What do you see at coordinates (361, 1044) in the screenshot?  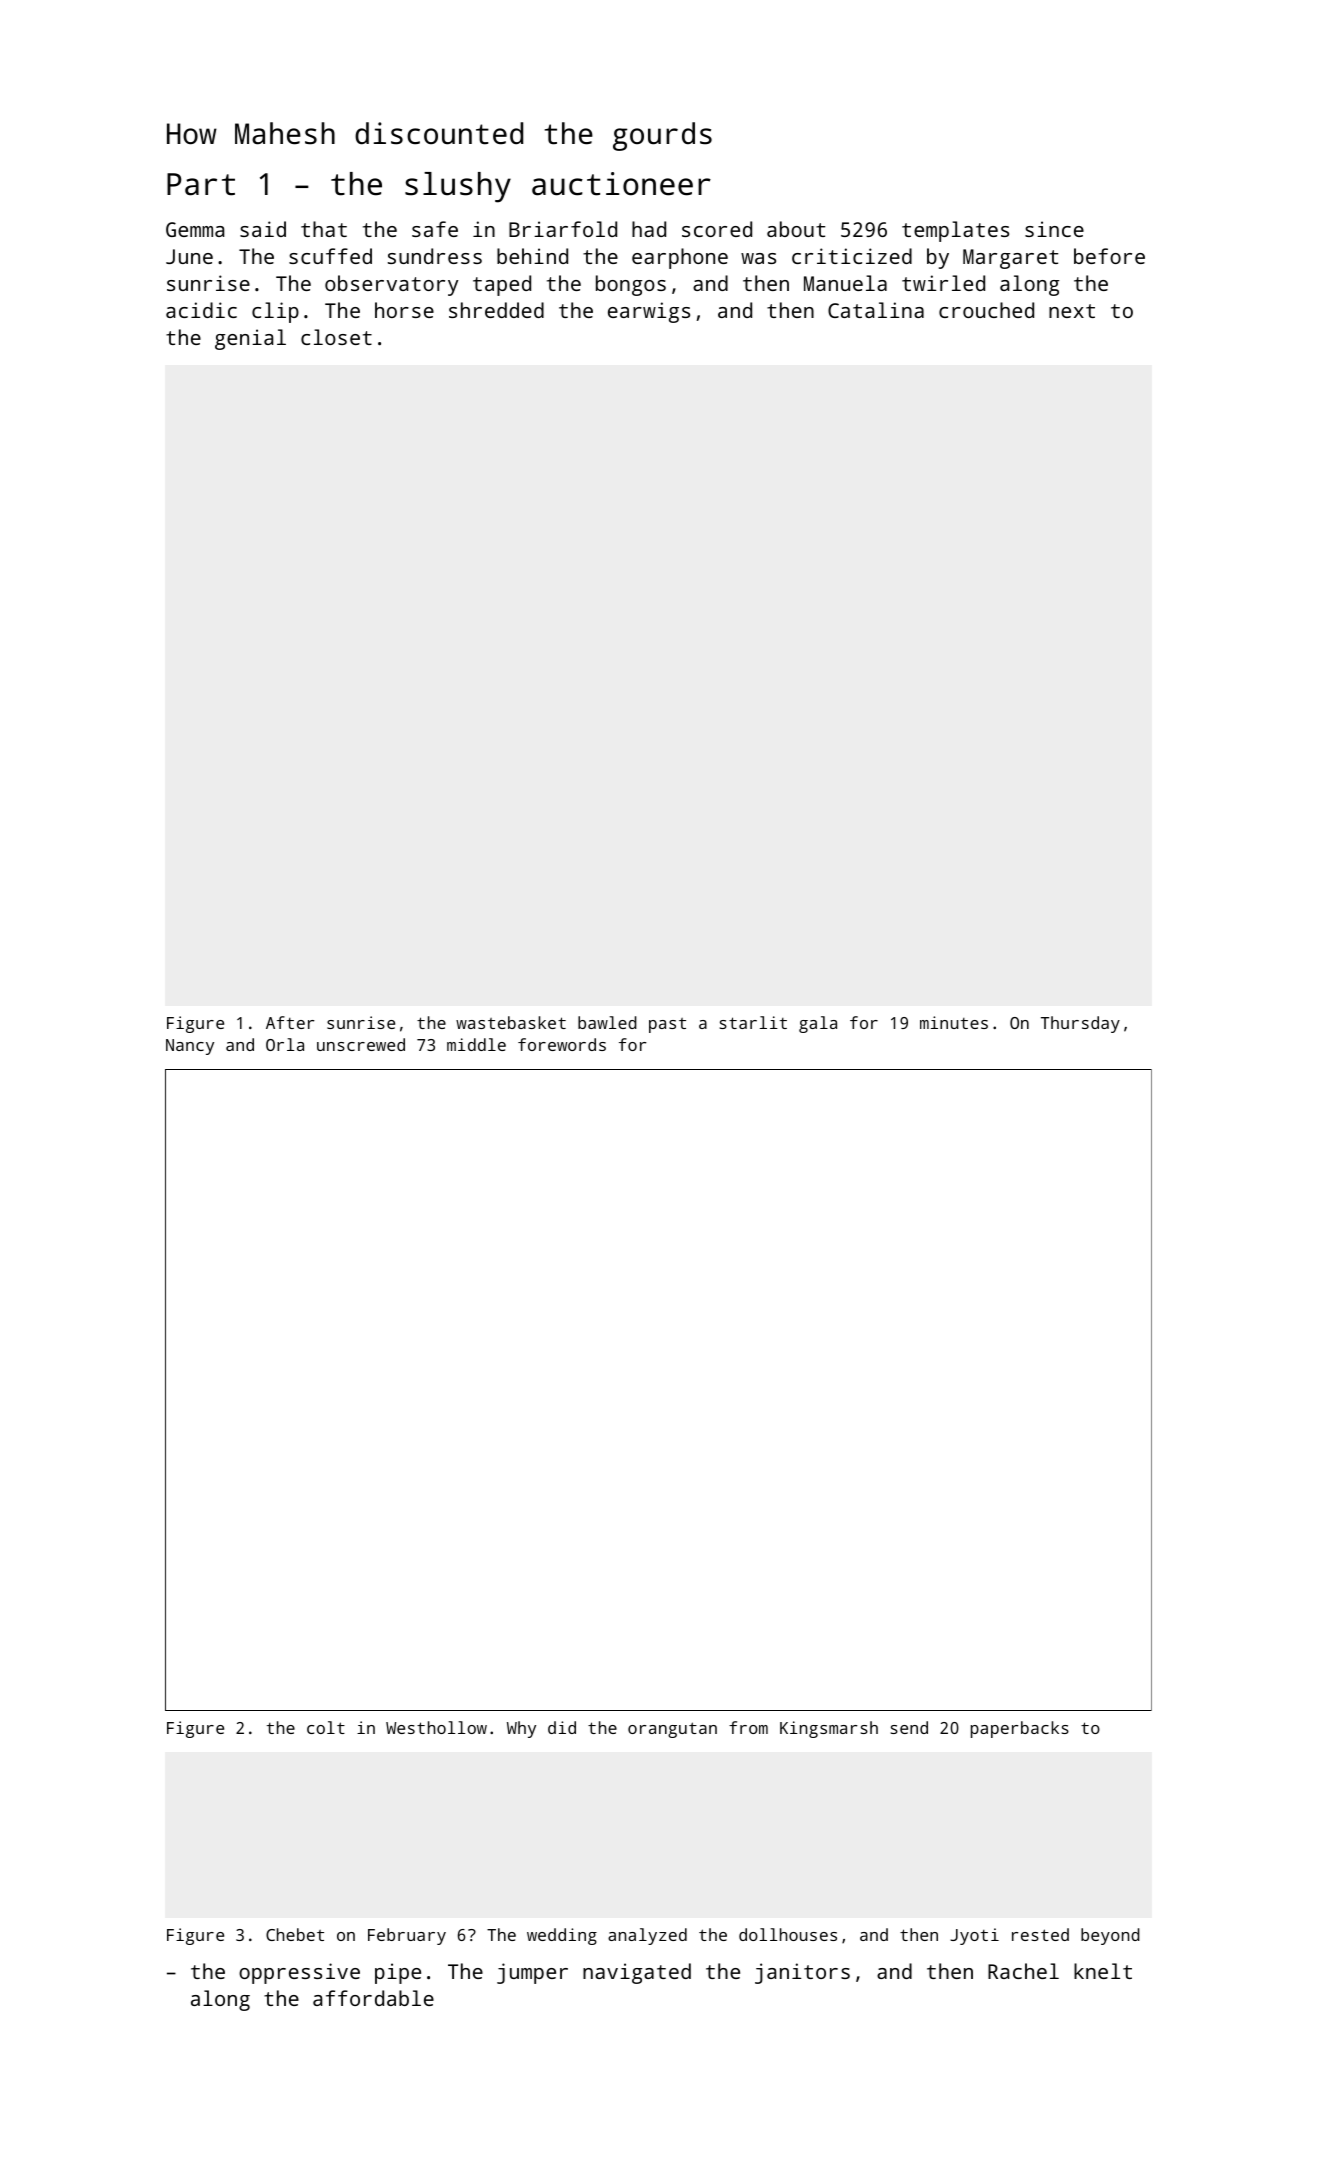 I see `unscrewed` at bounding box center [361, 1044].
